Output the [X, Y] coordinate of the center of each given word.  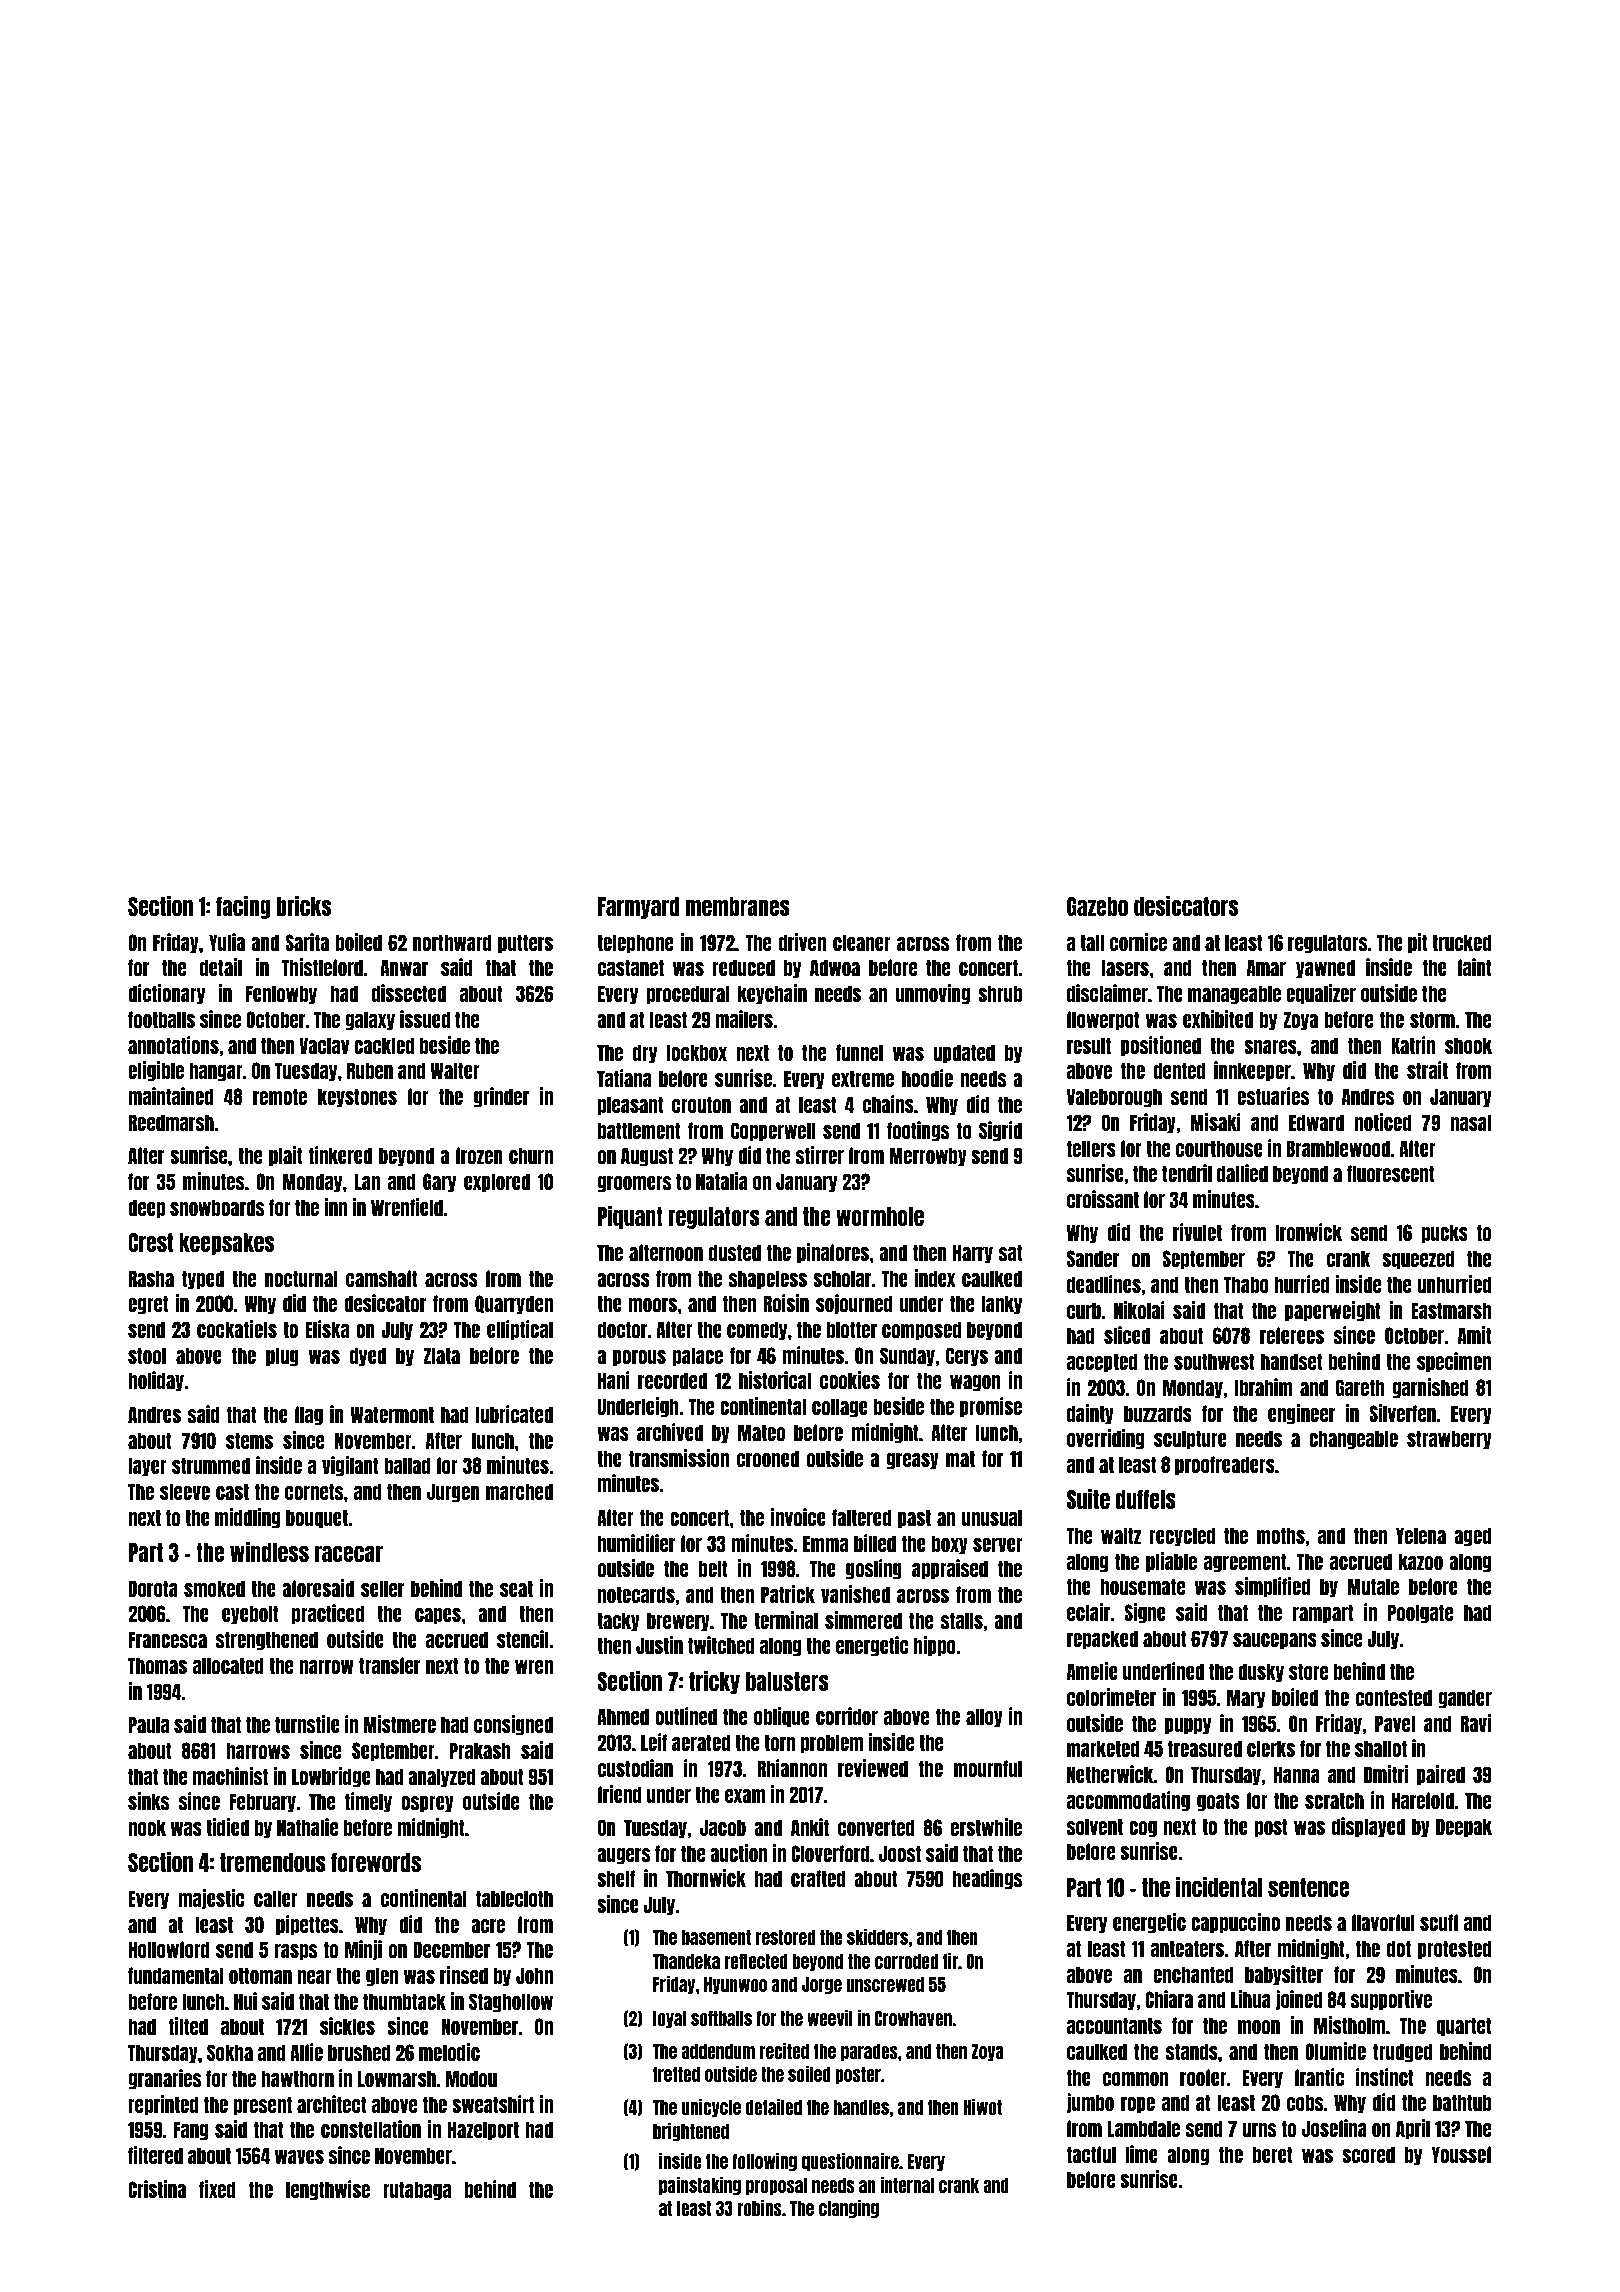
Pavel [1395, 1723]
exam [745, 1796]
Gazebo [1097, 906]
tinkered [340, 1155]
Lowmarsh [397, 2078]
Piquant [630, 1217]
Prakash [480, 1750]
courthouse [1219, 1148]
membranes [738, 906]
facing [243, 907]
